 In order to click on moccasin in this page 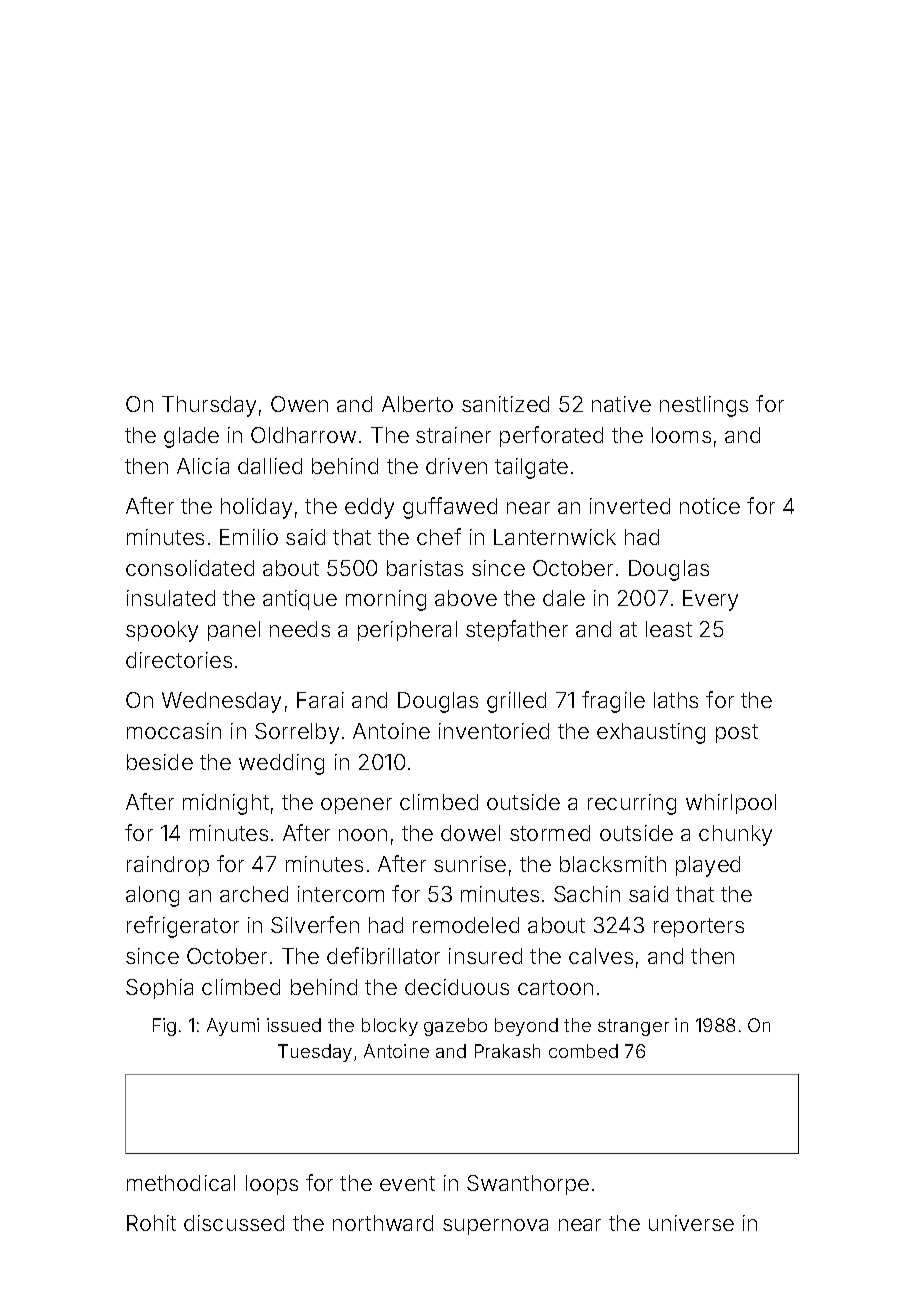, I will do `click(174, 731)`.
